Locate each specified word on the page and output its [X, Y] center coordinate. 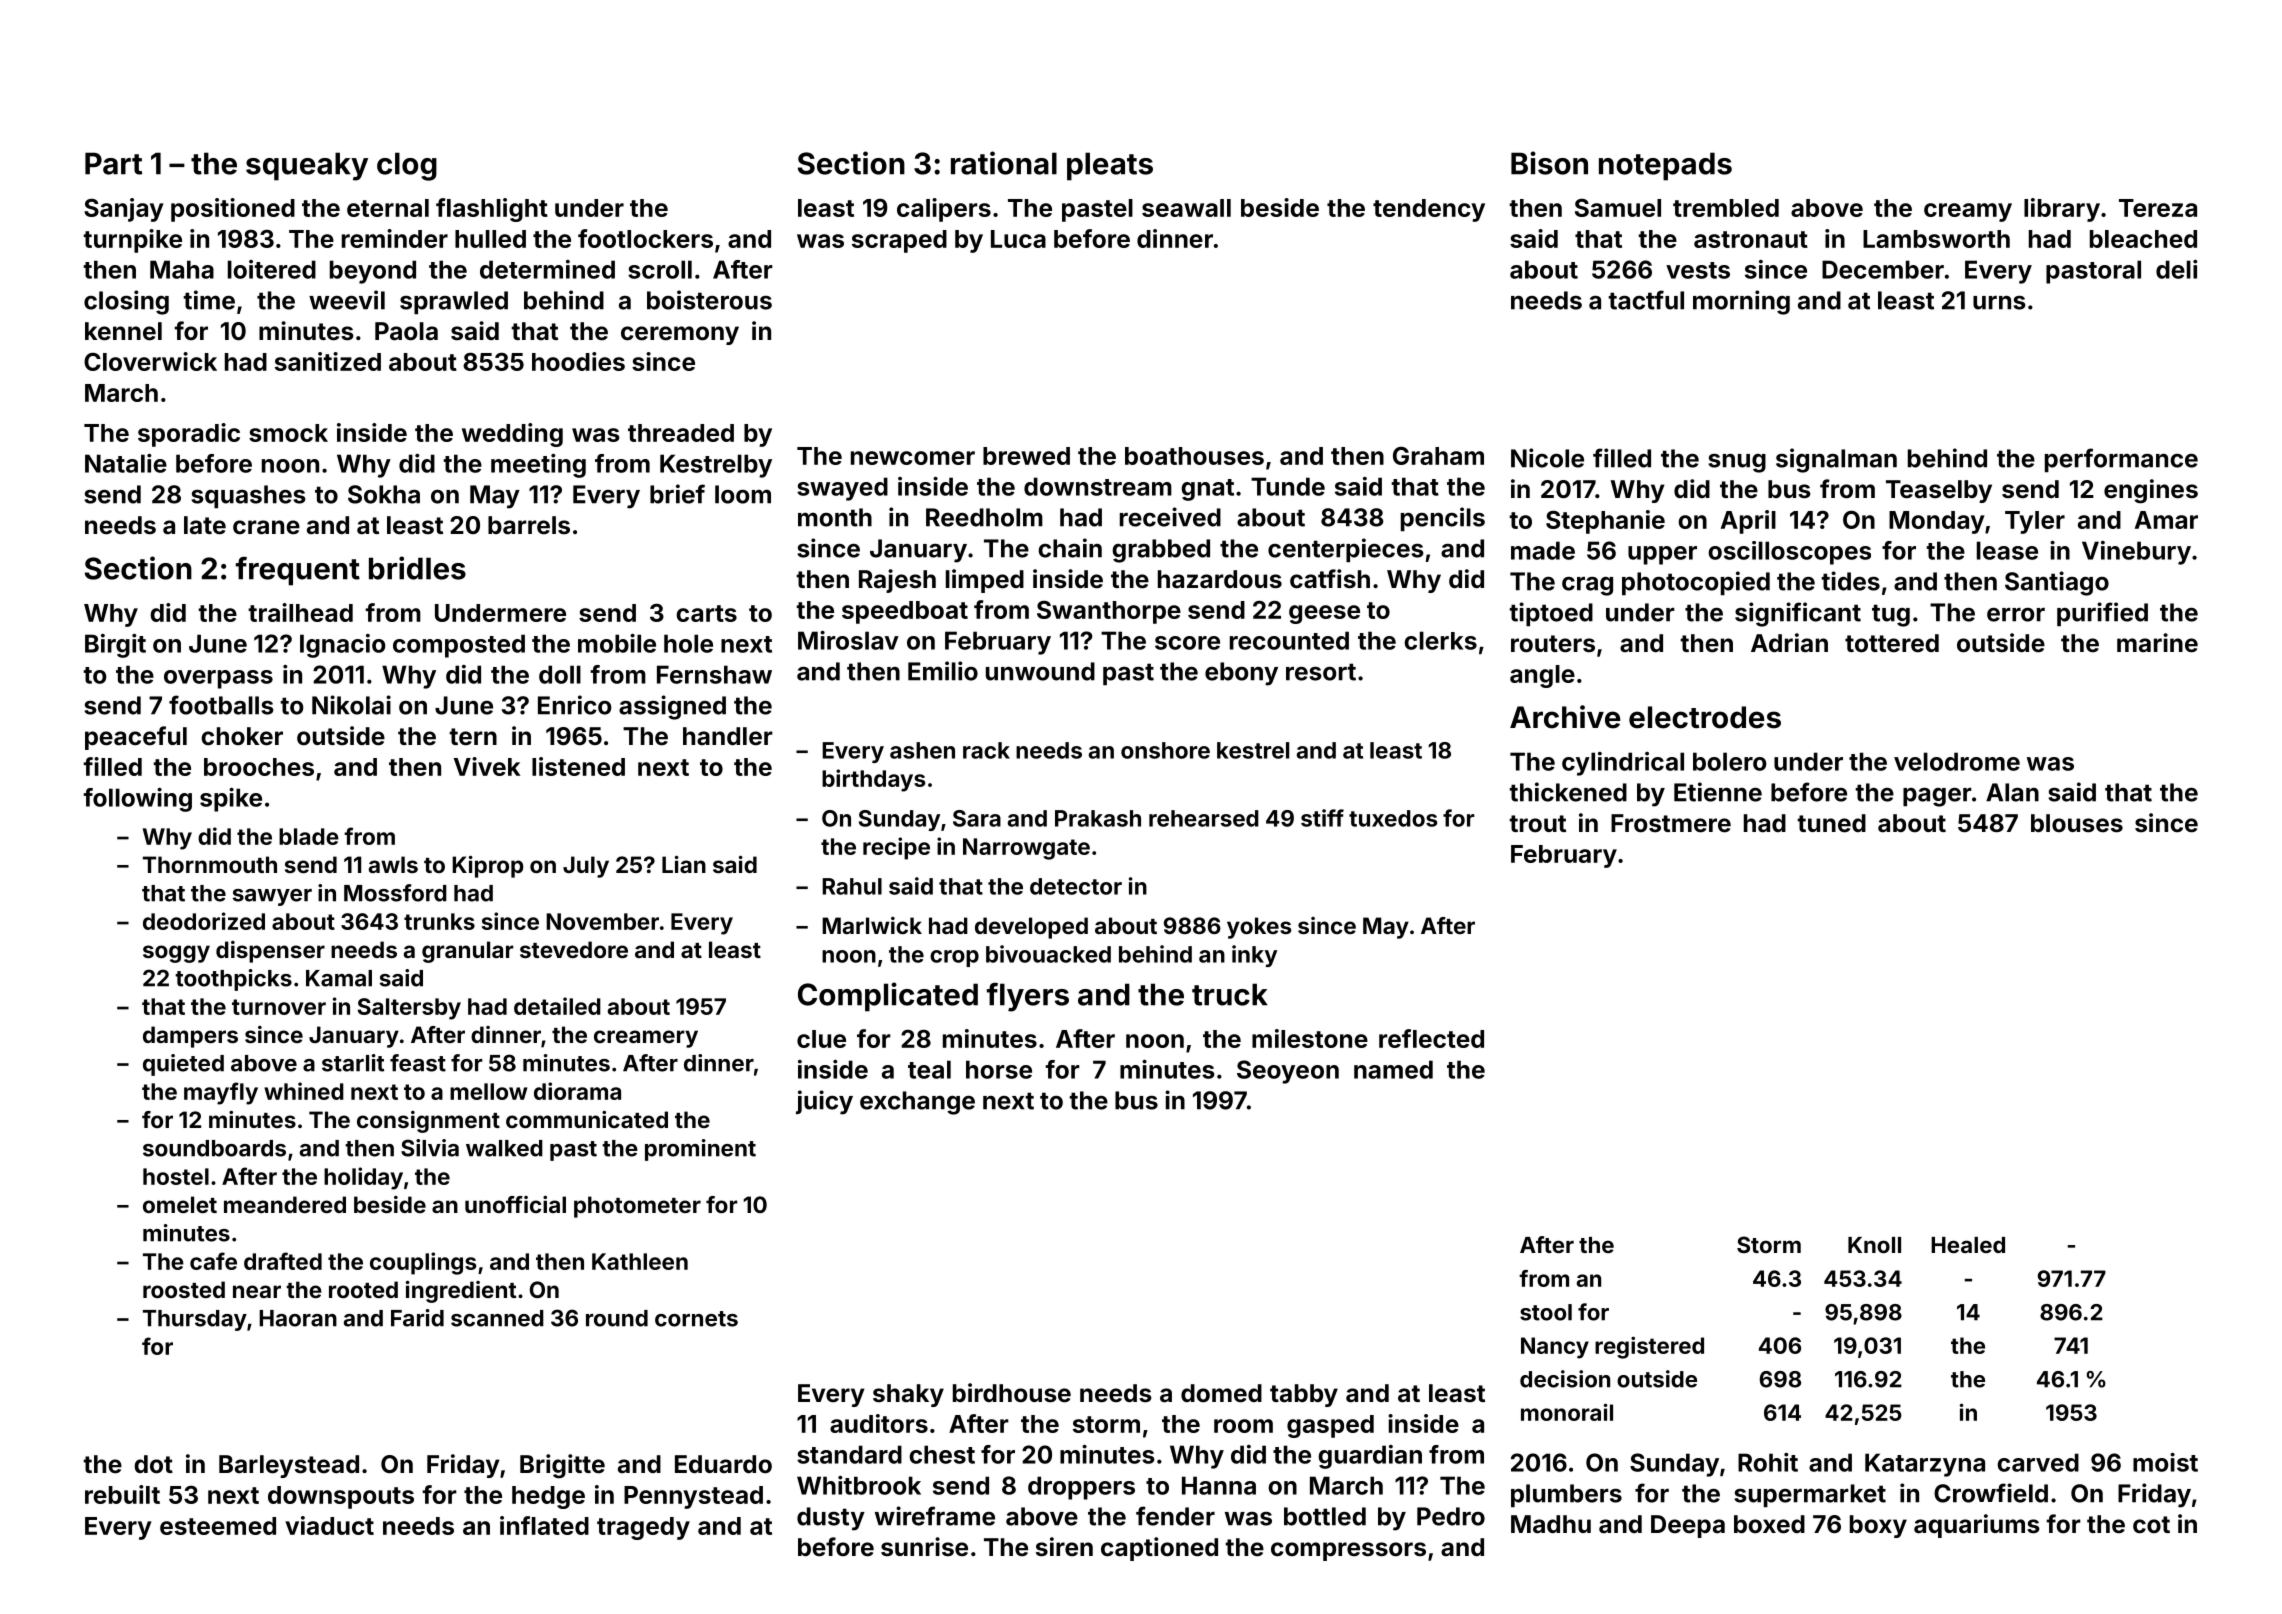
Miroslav [848, 640]
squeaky [307, 166]
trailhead [300, 612]
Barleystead [289, 1466]
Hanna [1219, 1485]
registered [1649, 1347]
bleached [2143, 239]
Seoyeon [1288, 1072]
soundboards [214, 1148]
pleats [1110, 166]
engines [2151, 491]
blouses [2077, 823]
